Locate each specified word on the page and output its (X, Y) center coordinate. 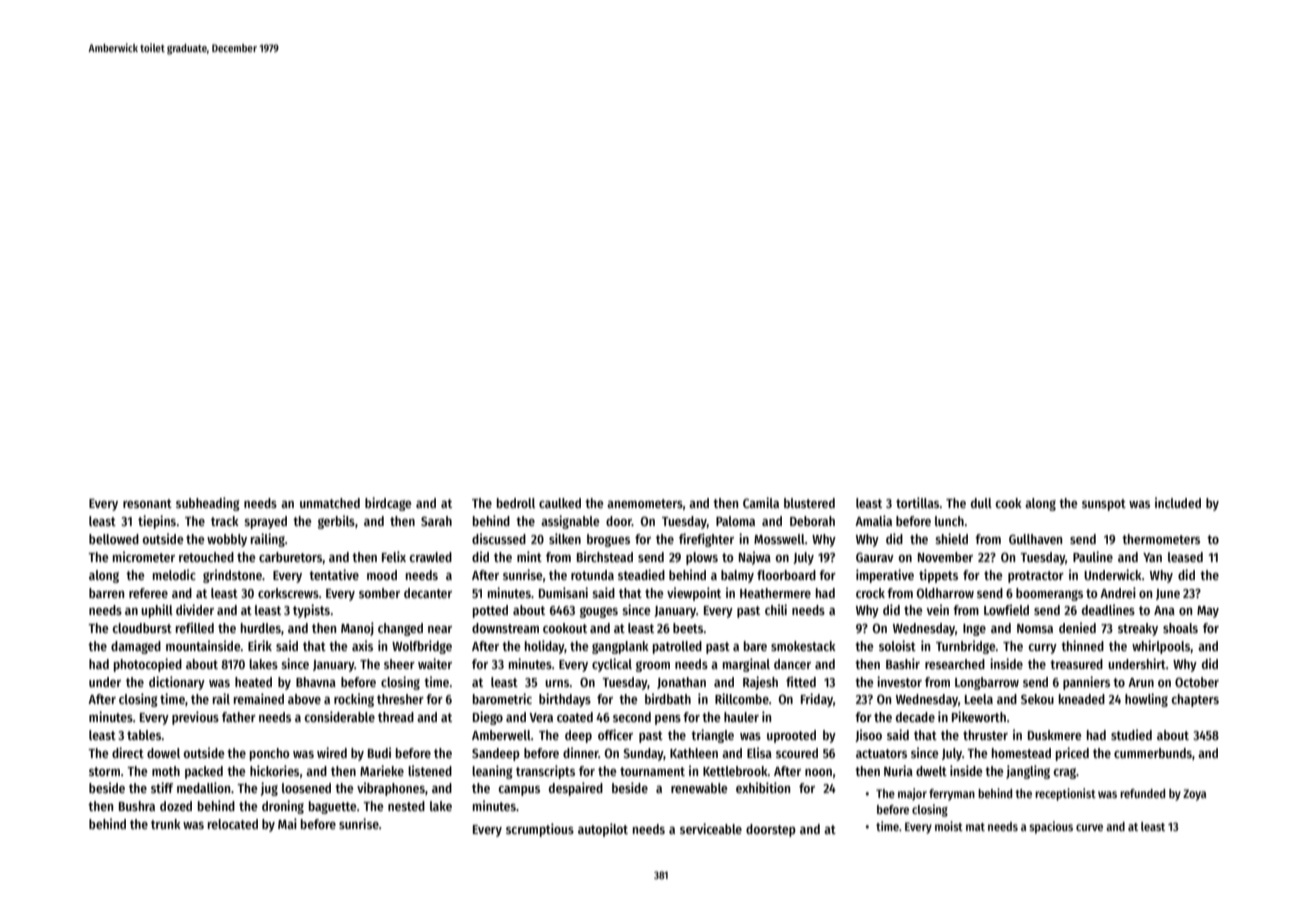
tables (144, 735)
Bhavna (316, 682)
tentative (334, 574)
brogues (608, 540)
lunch (949, 521)
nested (406, 806)
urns (557, 683)
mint (529, 556)
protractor (1036, 577)
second (632, 717)
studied (1131, 734)
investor (899, 681)
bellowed (114, 539)
